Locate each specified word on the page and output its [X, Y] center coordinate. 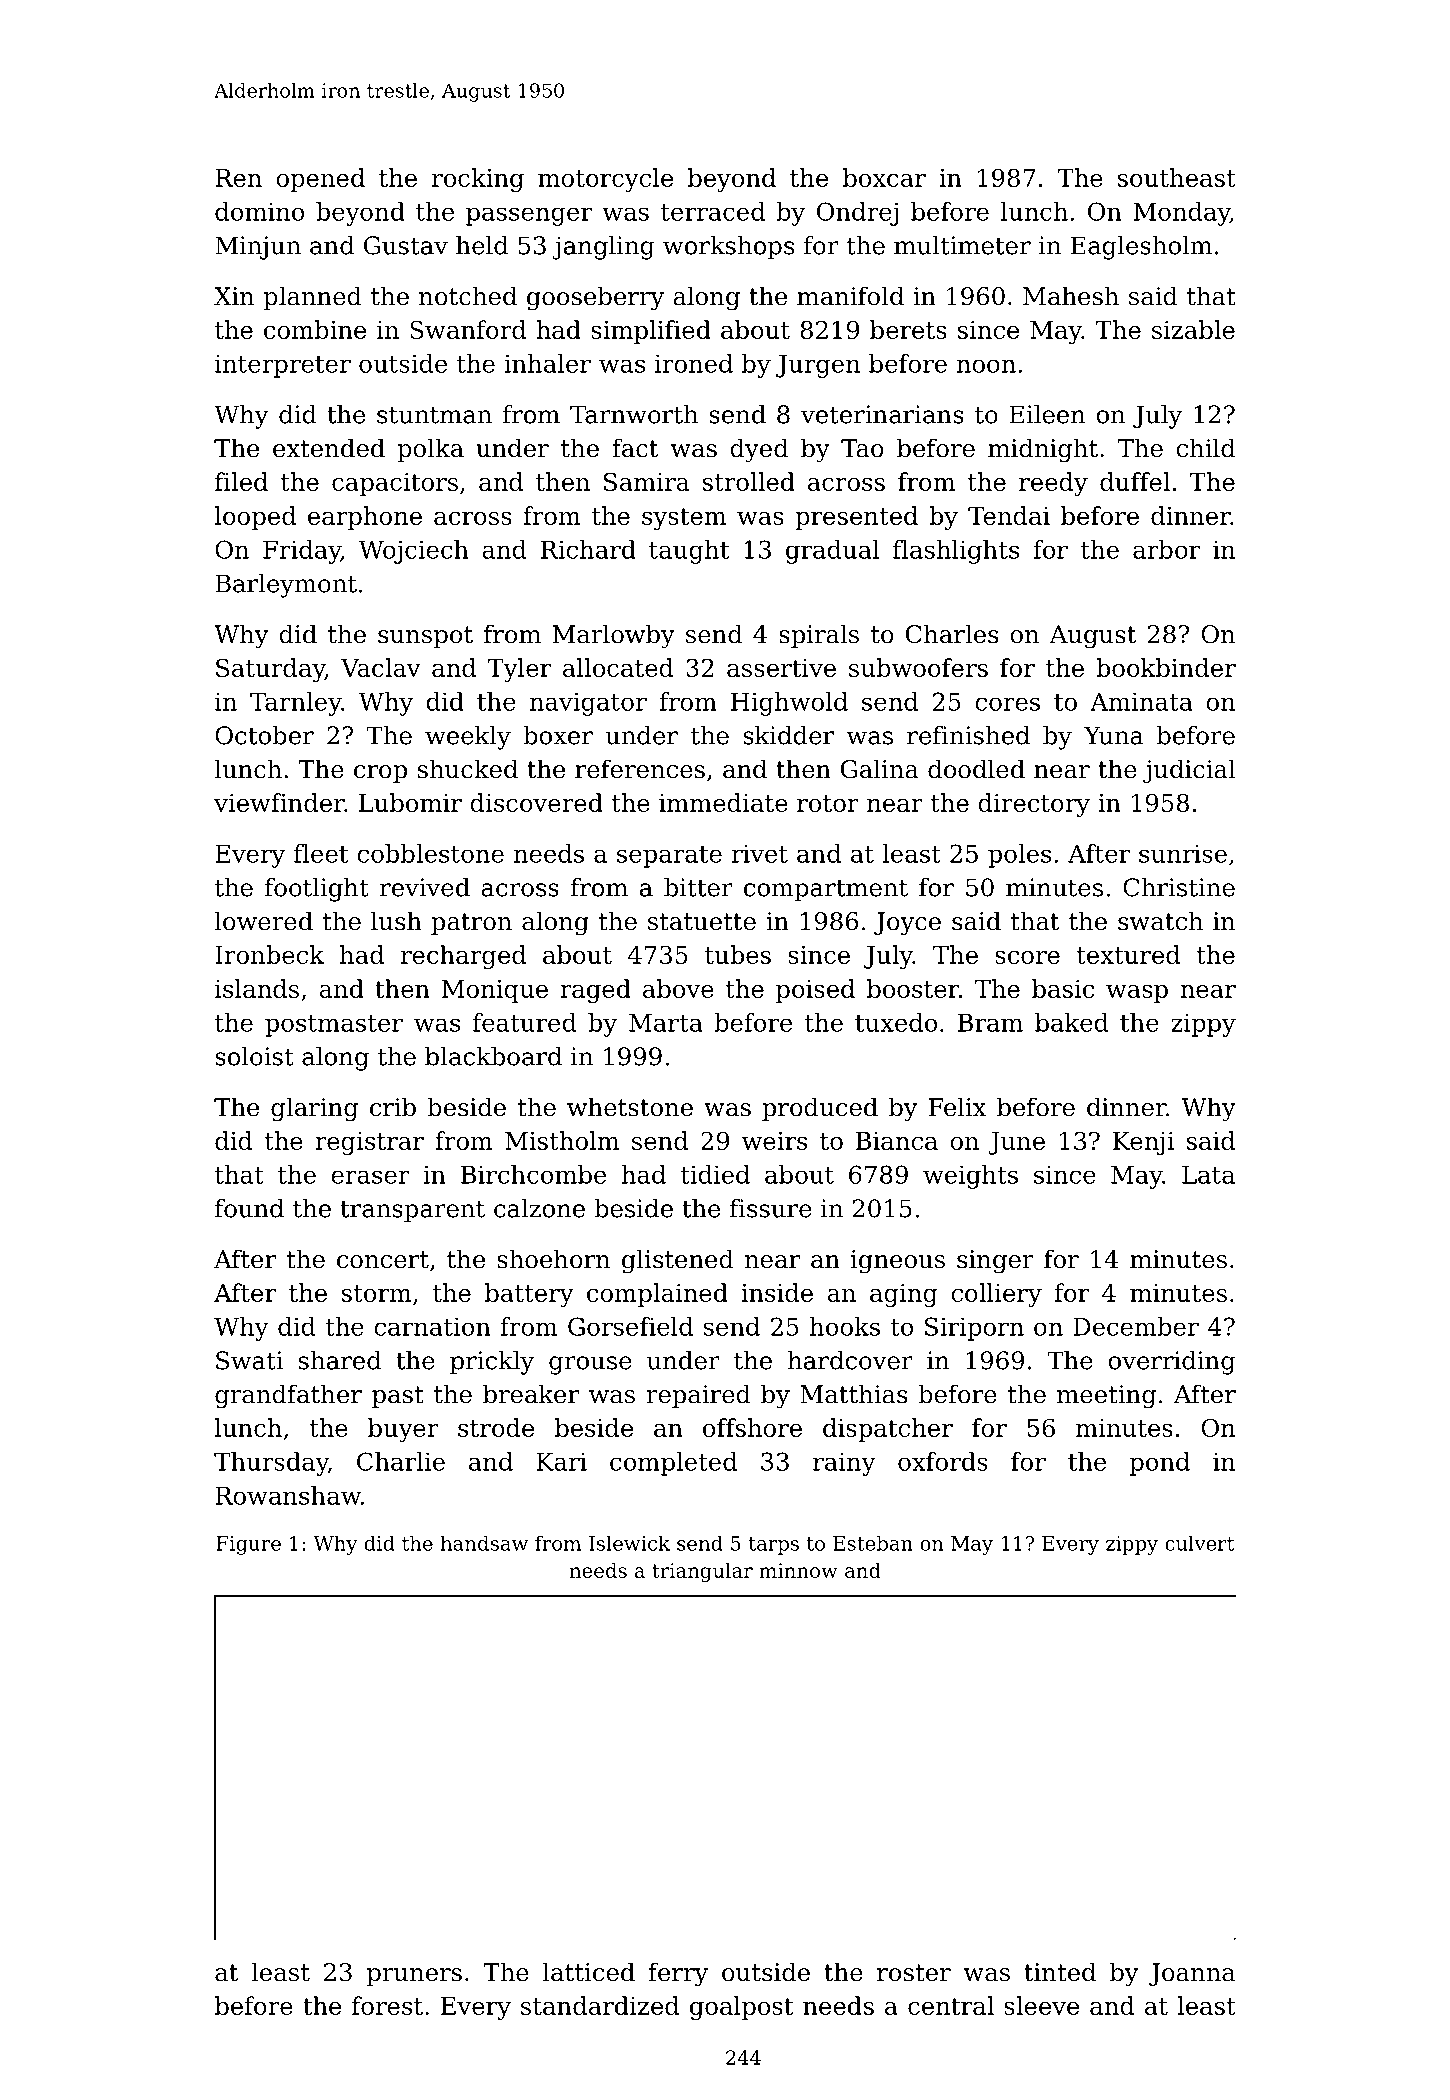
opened [320, 180]
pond [1160, 1464]
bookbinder [1166, 667]
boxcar [884, 177]
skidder [788, 735]
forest [387, 2005]
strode [496, 1427]
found [249, 1208]
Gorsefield [630, 1326]
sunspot [425, 637]
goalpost [741, 2008]
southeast [1177, 177]
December [1136, 1326]
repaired [698, 1396]
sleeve [1041, 2005]
